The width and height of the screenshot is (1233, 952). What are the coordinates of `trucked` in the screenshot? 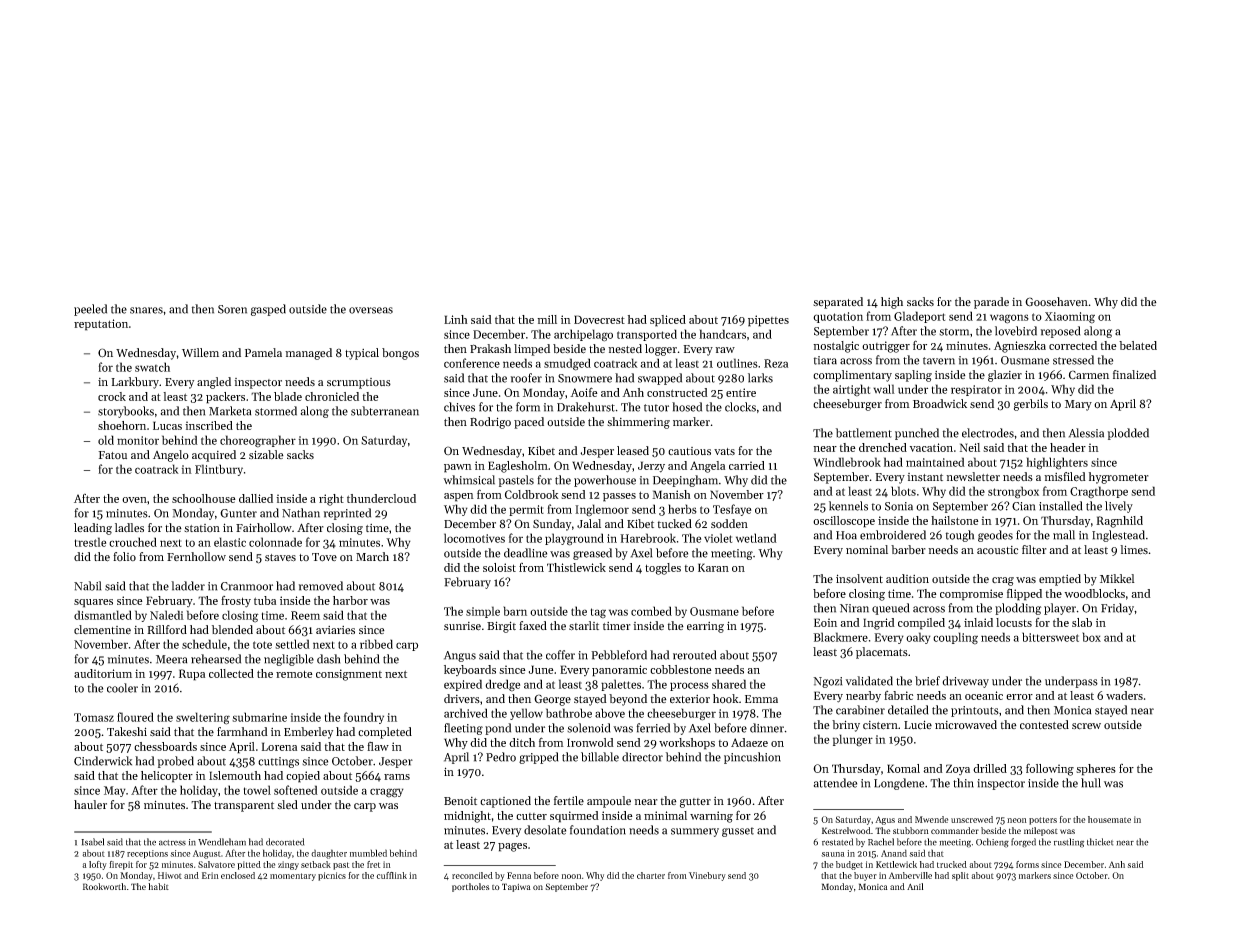 It's located at (952, 864).
